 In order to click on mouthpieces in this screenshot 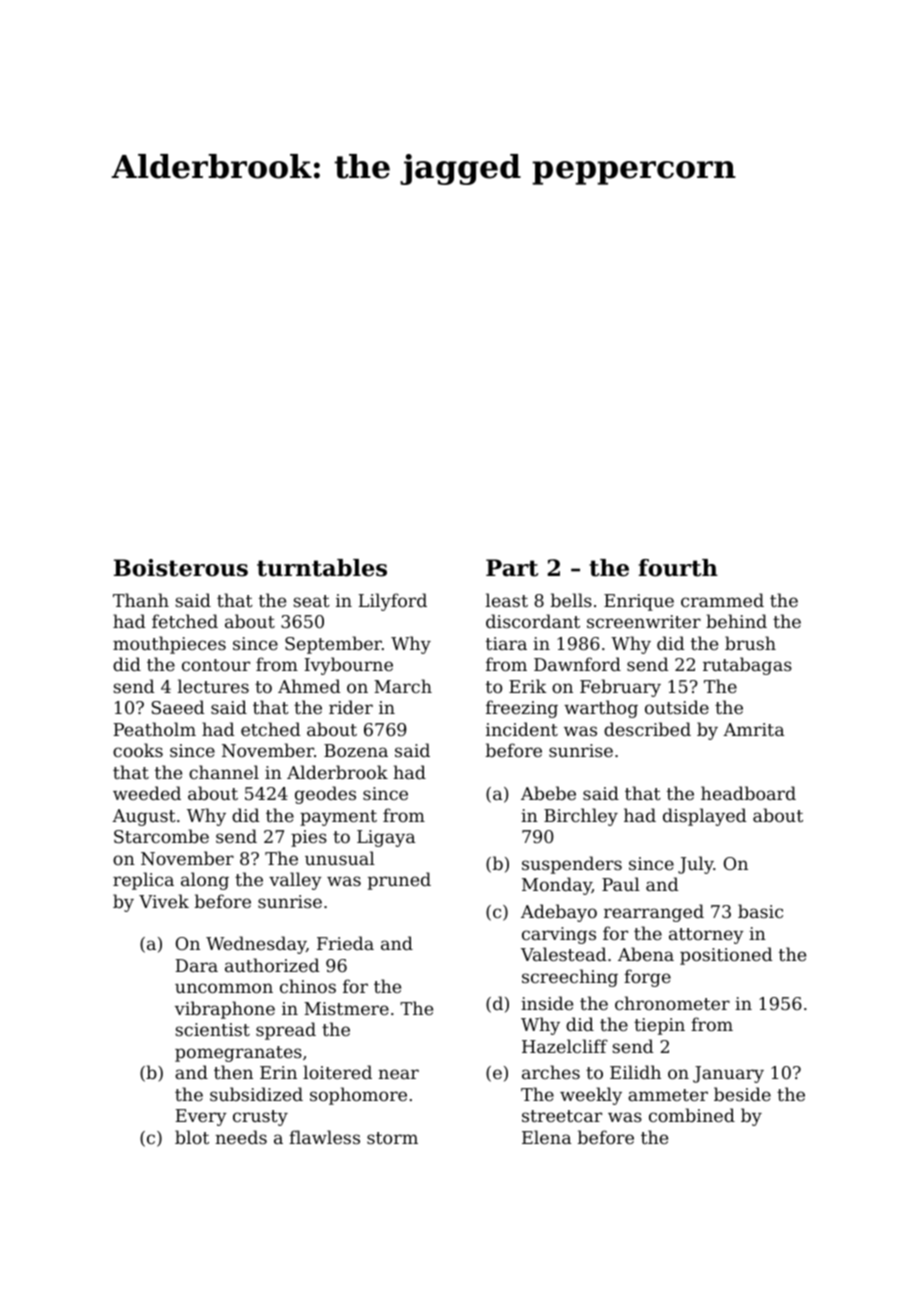, I will do `click(169, 645)`.
